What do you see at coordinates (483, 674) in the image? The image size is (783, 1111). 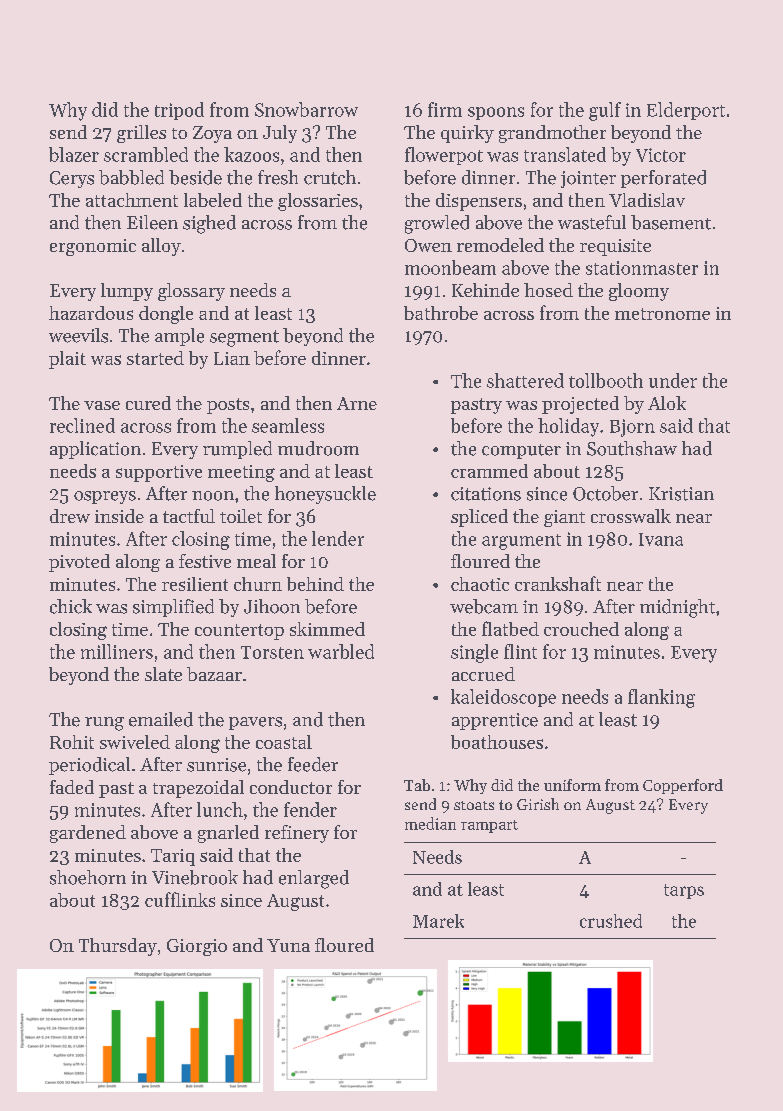 I see `accrued` at bounding box center [483, 674].
